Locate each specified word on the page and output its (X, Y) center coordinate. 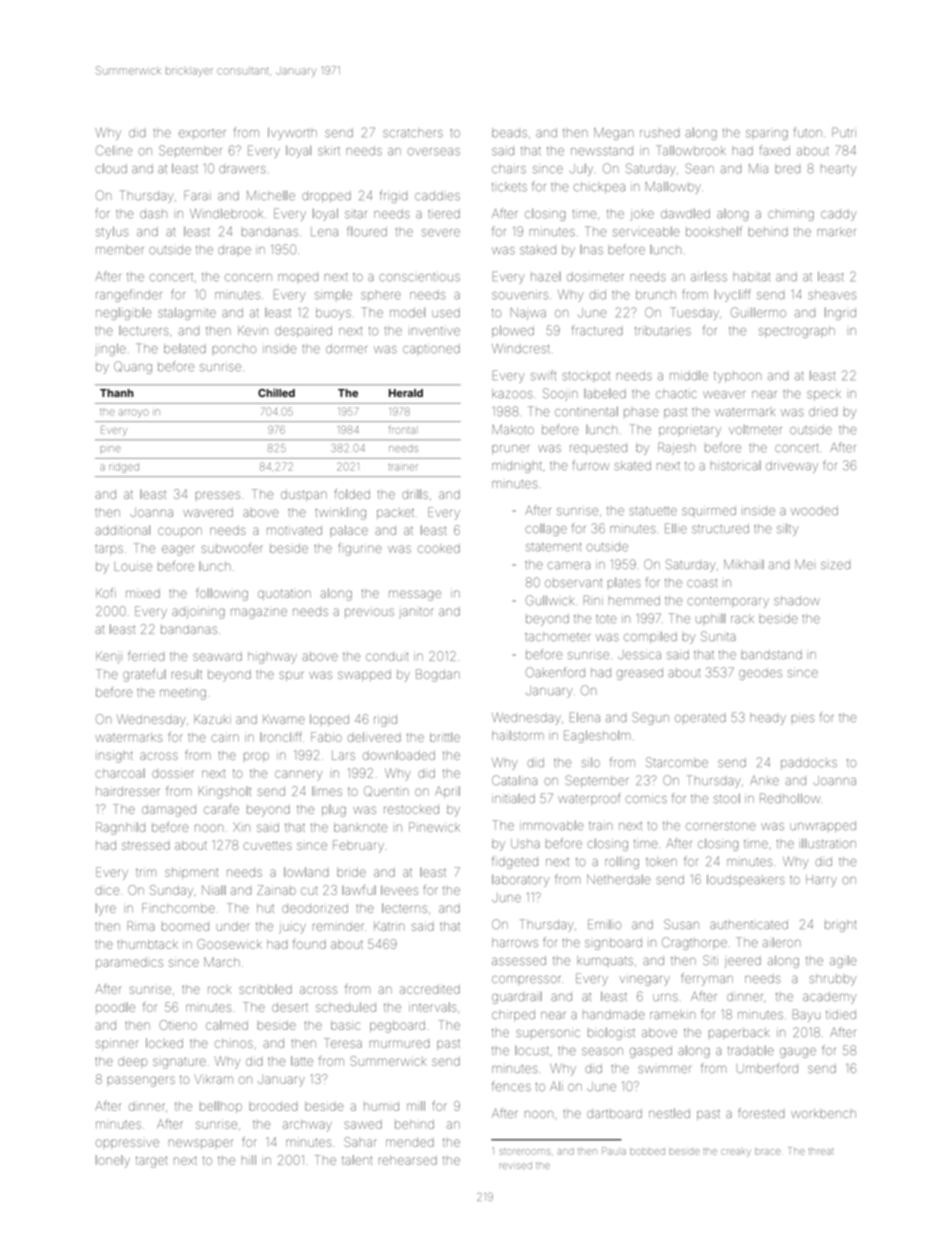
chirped (513, 1015)
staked (538, 250)
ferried (146, 656)
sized (835, 565)
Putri (844, 132)
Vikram (213, 1079)
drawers (242, 170)
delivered (374, 737)
